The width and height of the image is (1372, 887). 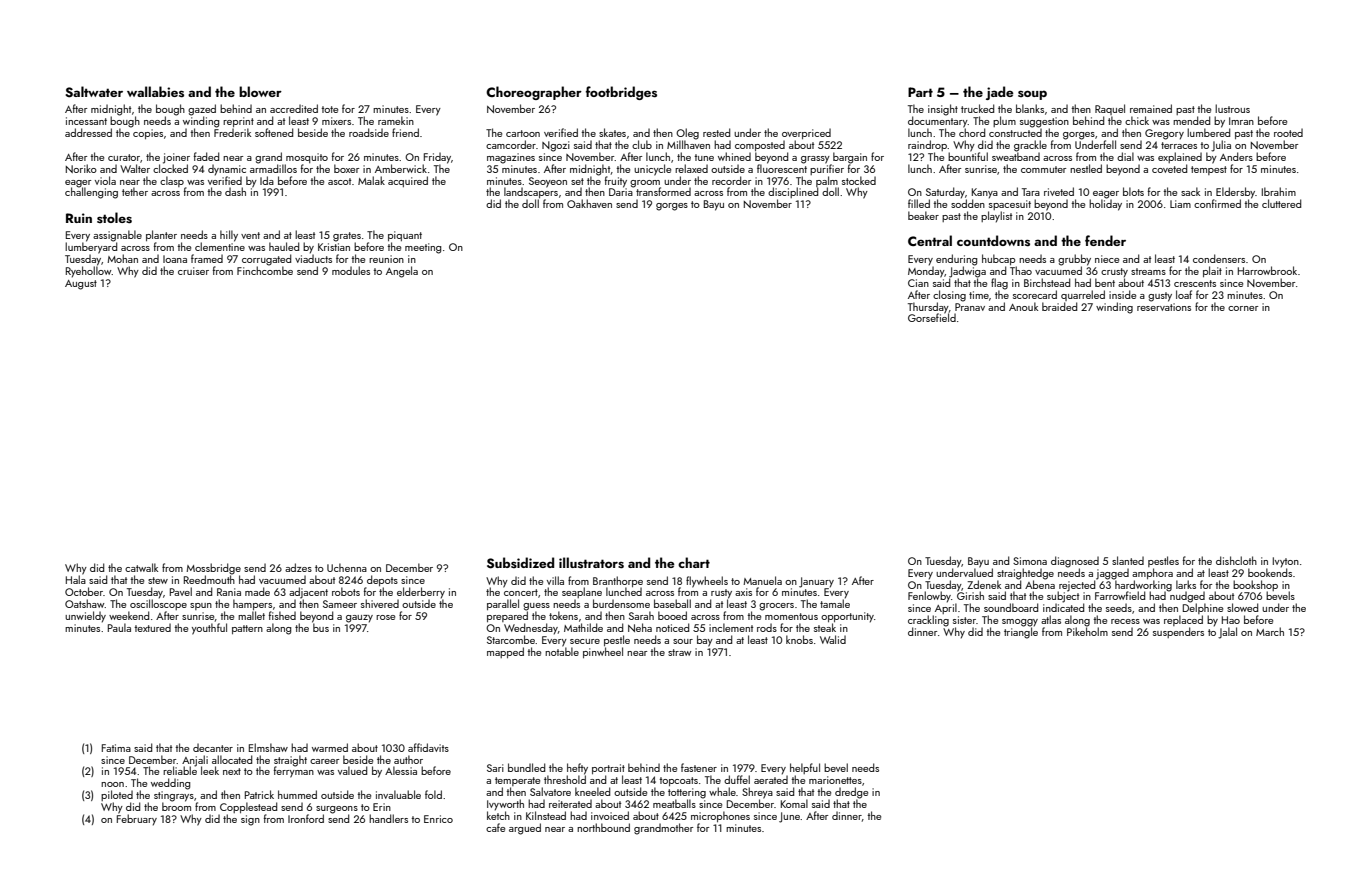 What do you see at coordinates (307, 158) in the image?
I see `mosquito` at bounding box center [307, 158].
